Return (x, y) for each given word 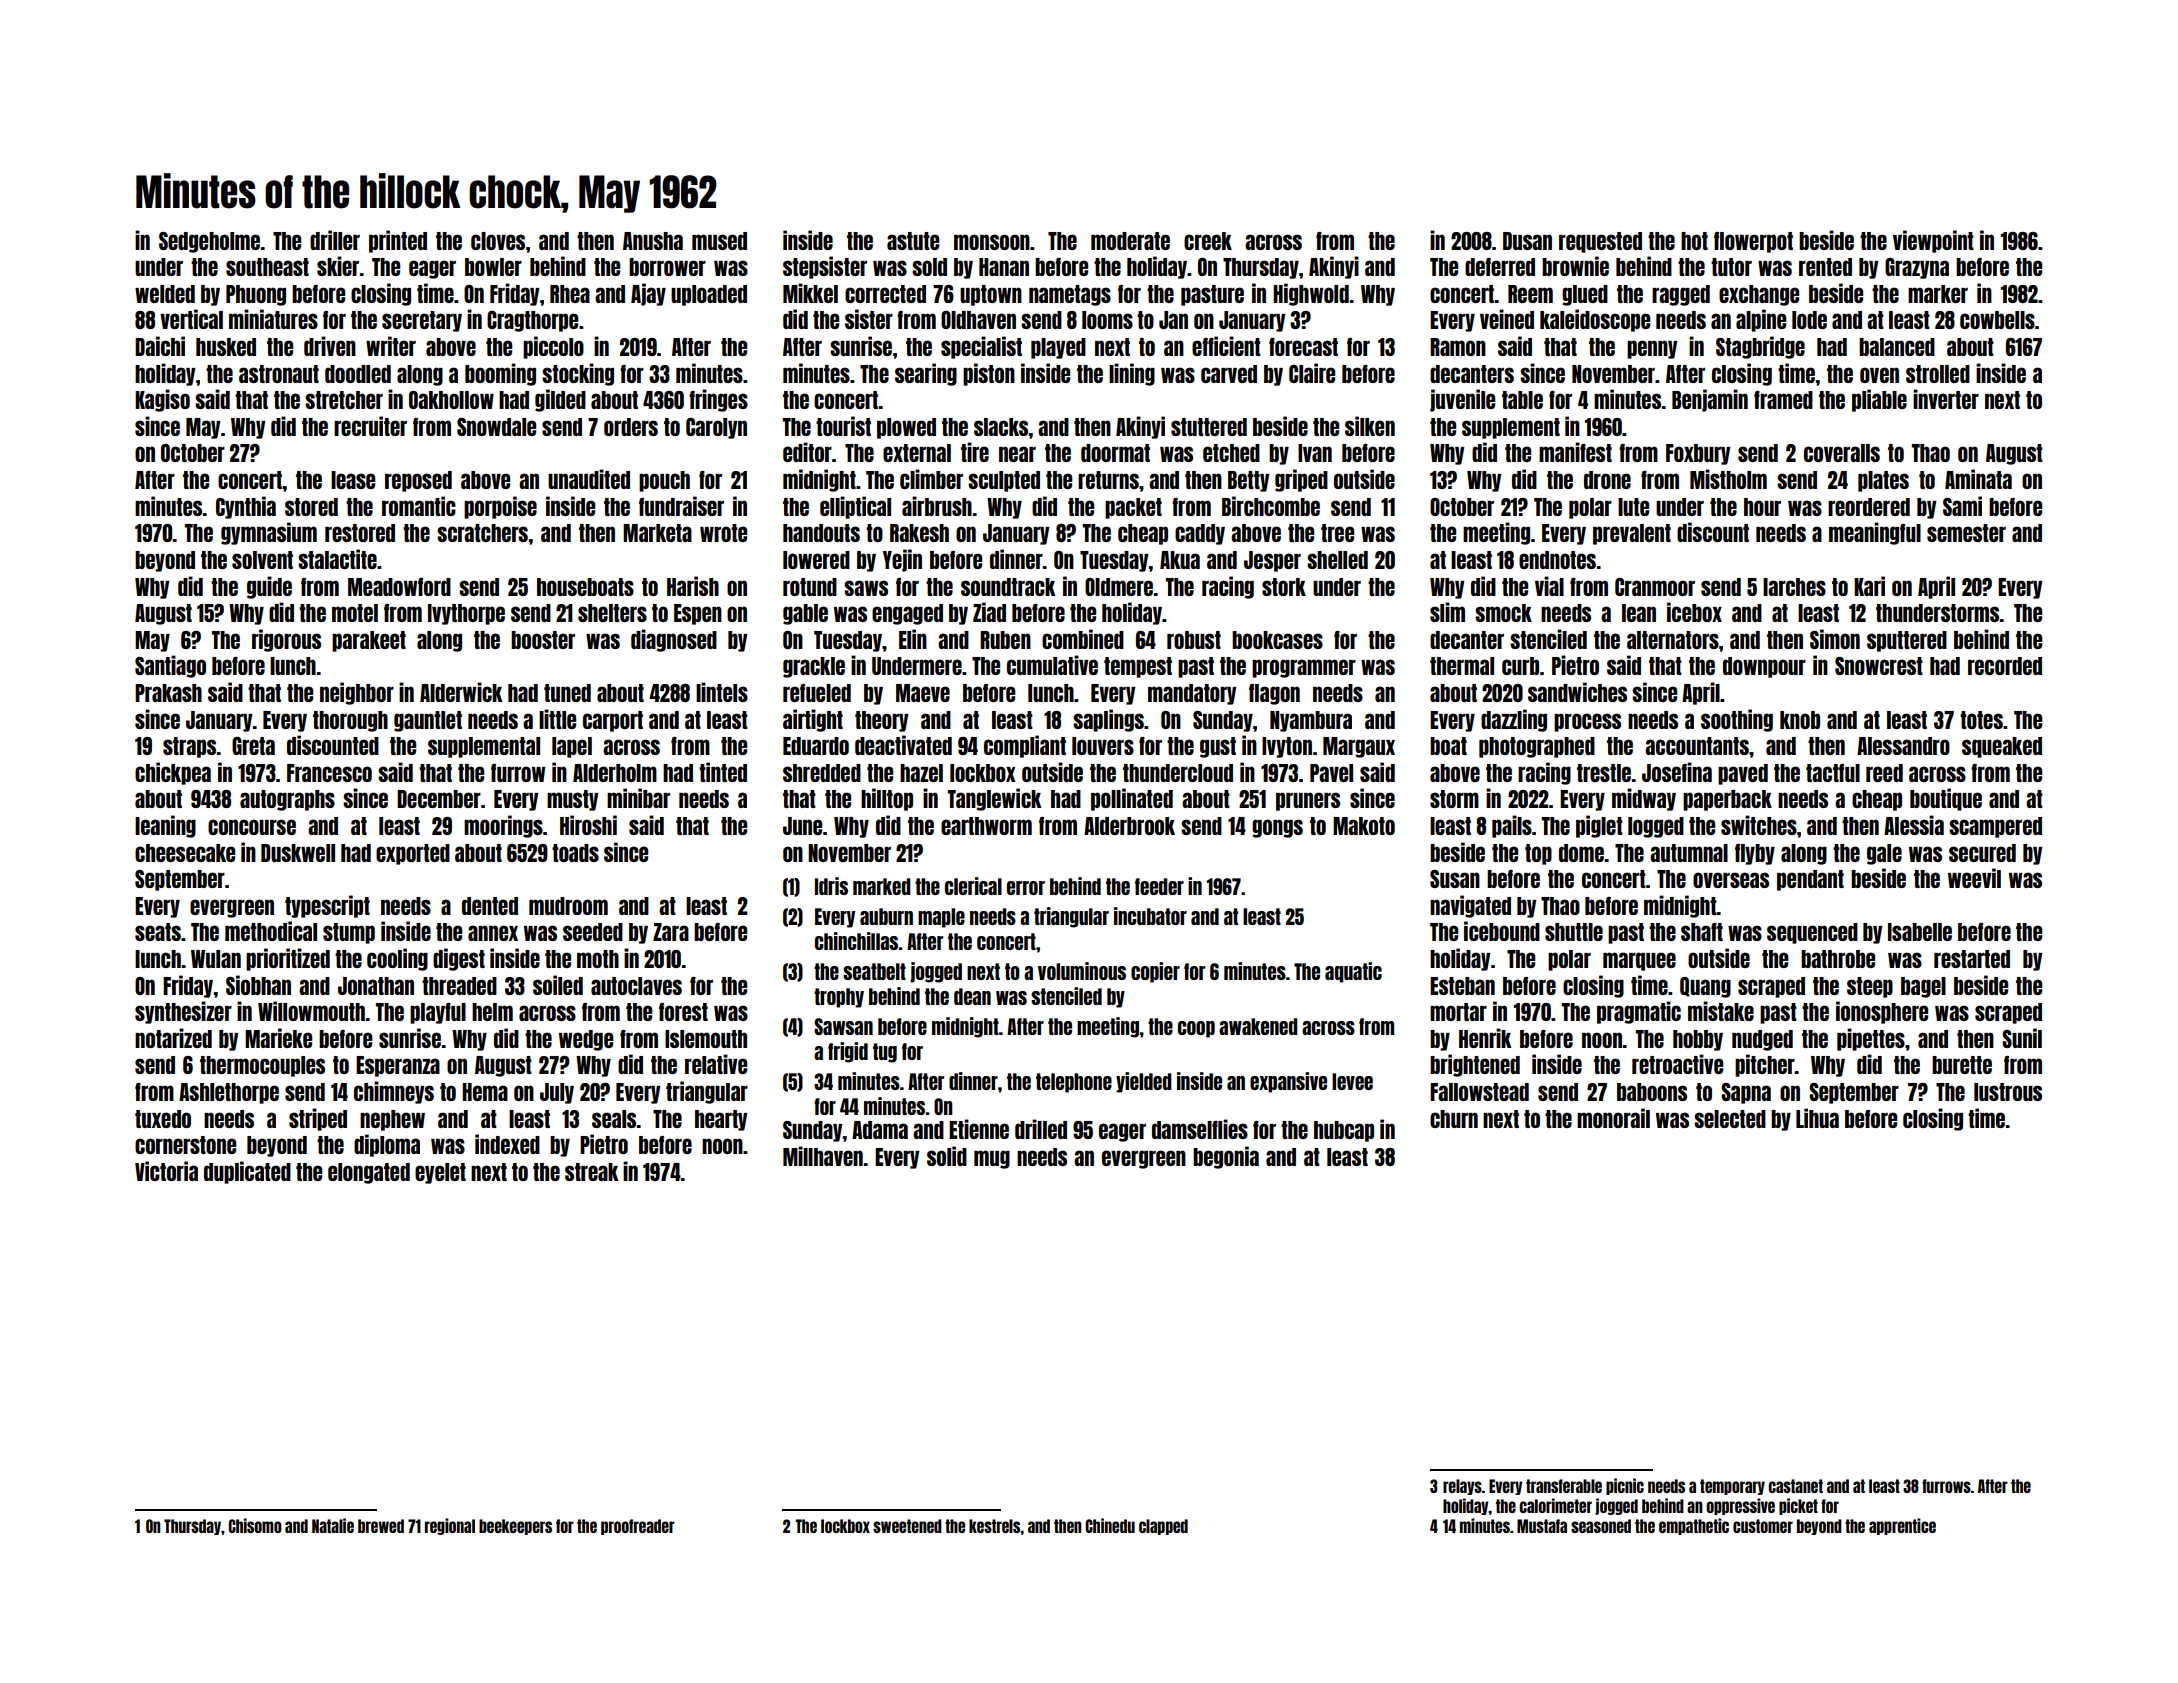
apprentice (1902, 1526)
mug (992, 1159)
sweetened (907, 1526)
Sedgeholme (209, 242)
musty (573, 800)
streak (592, 1172)
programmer (1304, 668)
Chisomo (255, 1525)
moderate (1130, 241)
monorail (1613, 1118)
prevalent (1632, 534)
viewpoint (1933, 241)
